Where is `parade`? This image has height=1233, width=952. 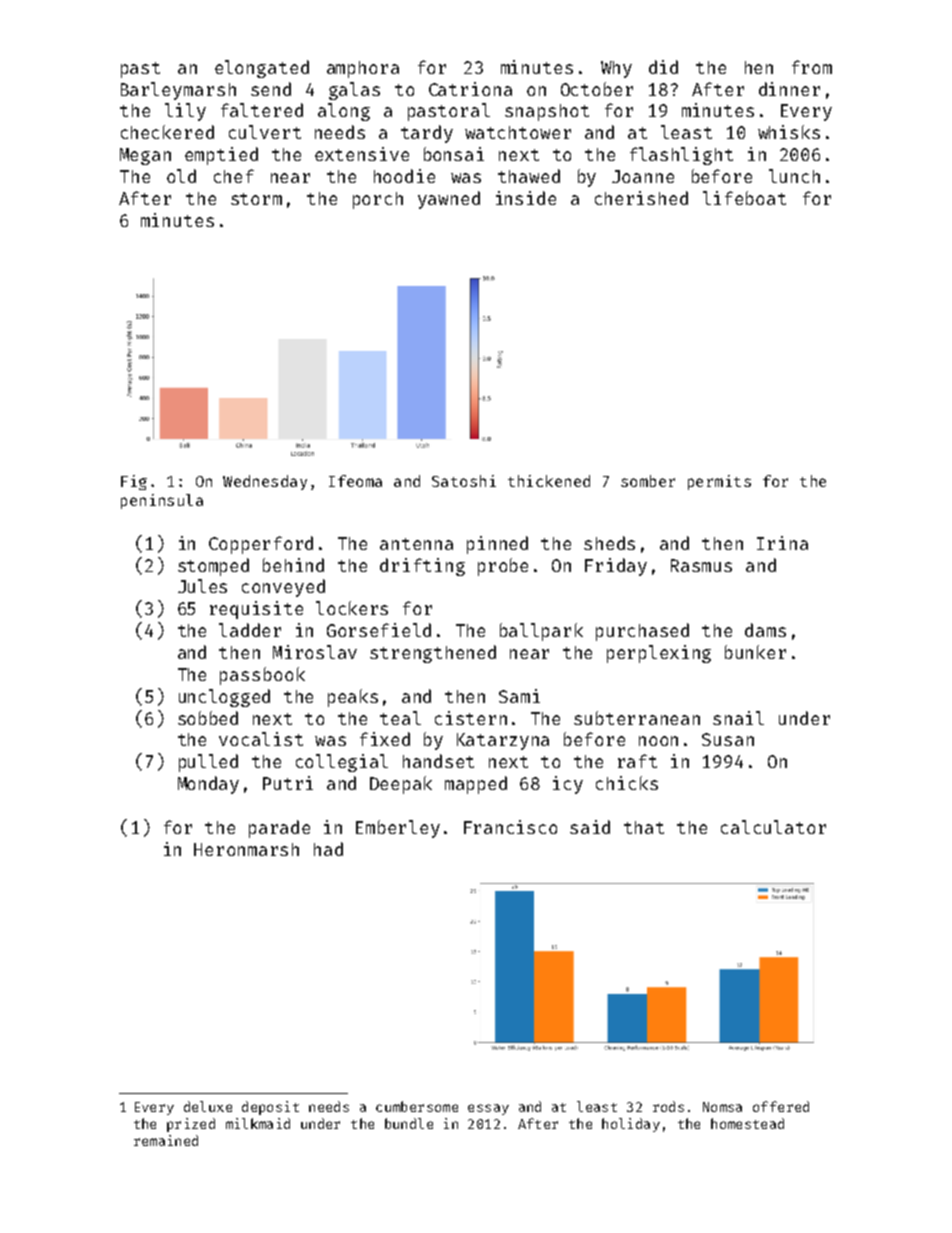
parade is located at coordinates (279, 829).
